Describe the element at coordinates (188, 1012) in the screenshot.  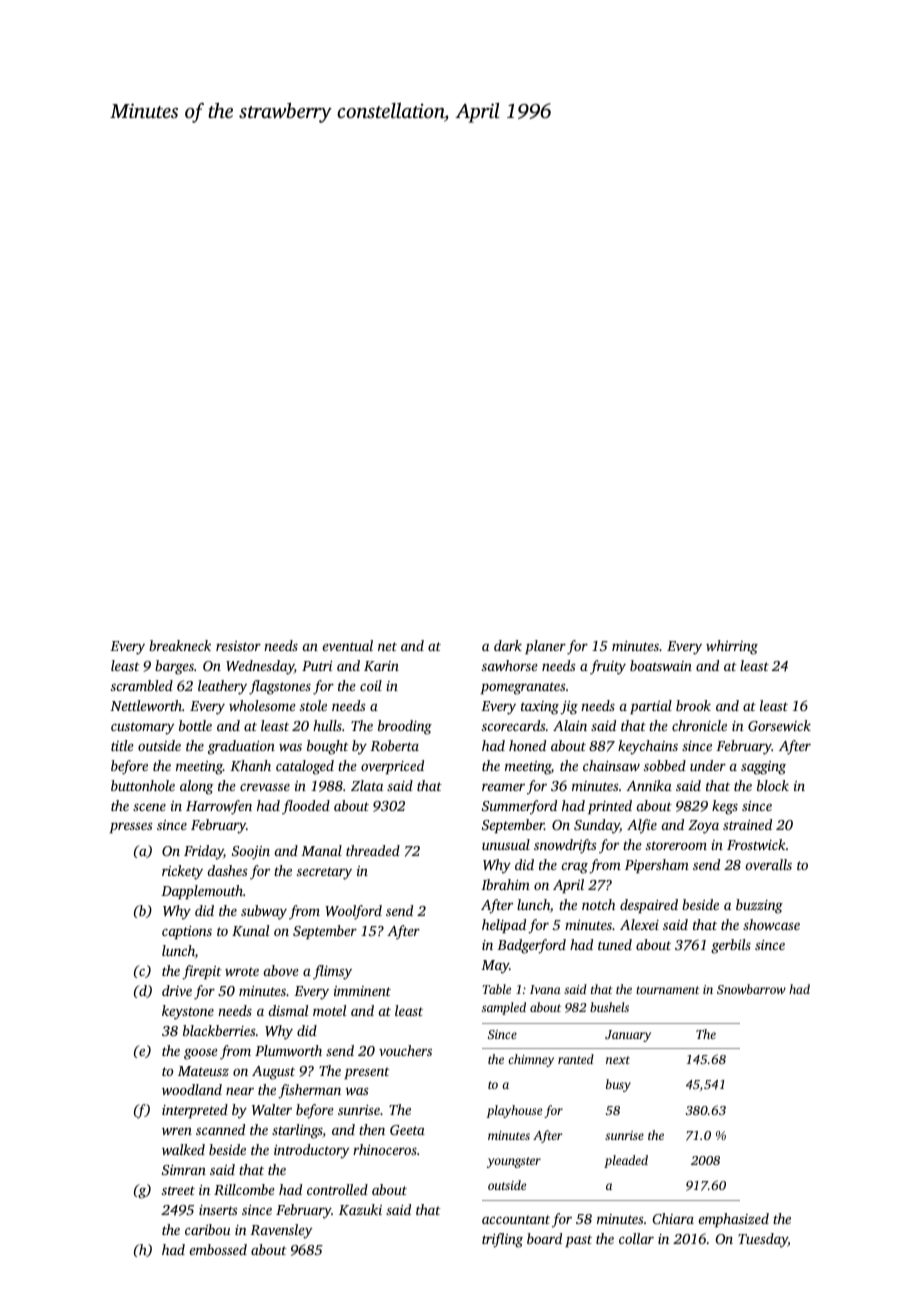
I see `keystone` at that location.
